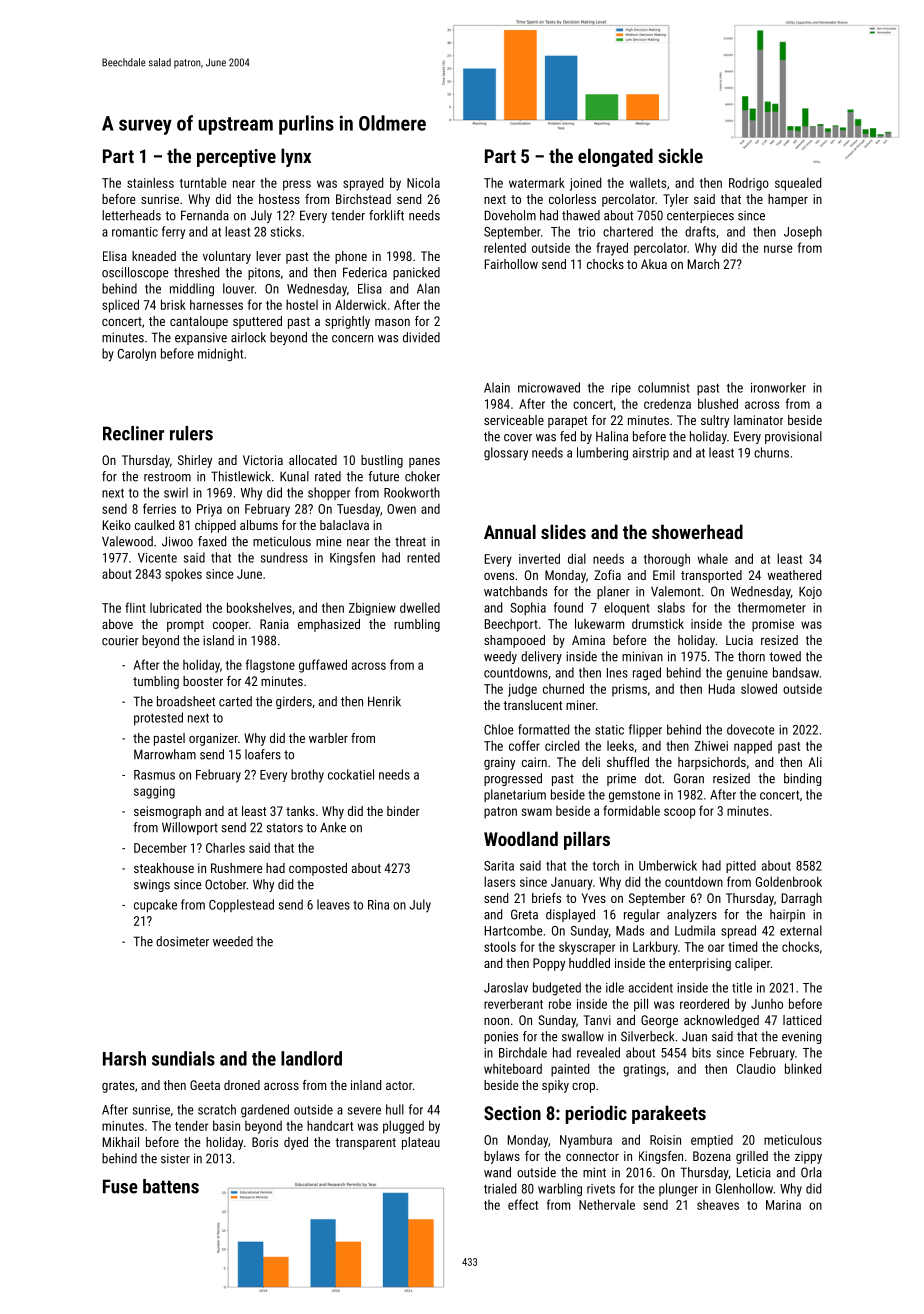 This screenshot has width=924, height=1314. Describe the element at coordinates (236, 158) in the screenshot. I see `perceptive` at that location.
